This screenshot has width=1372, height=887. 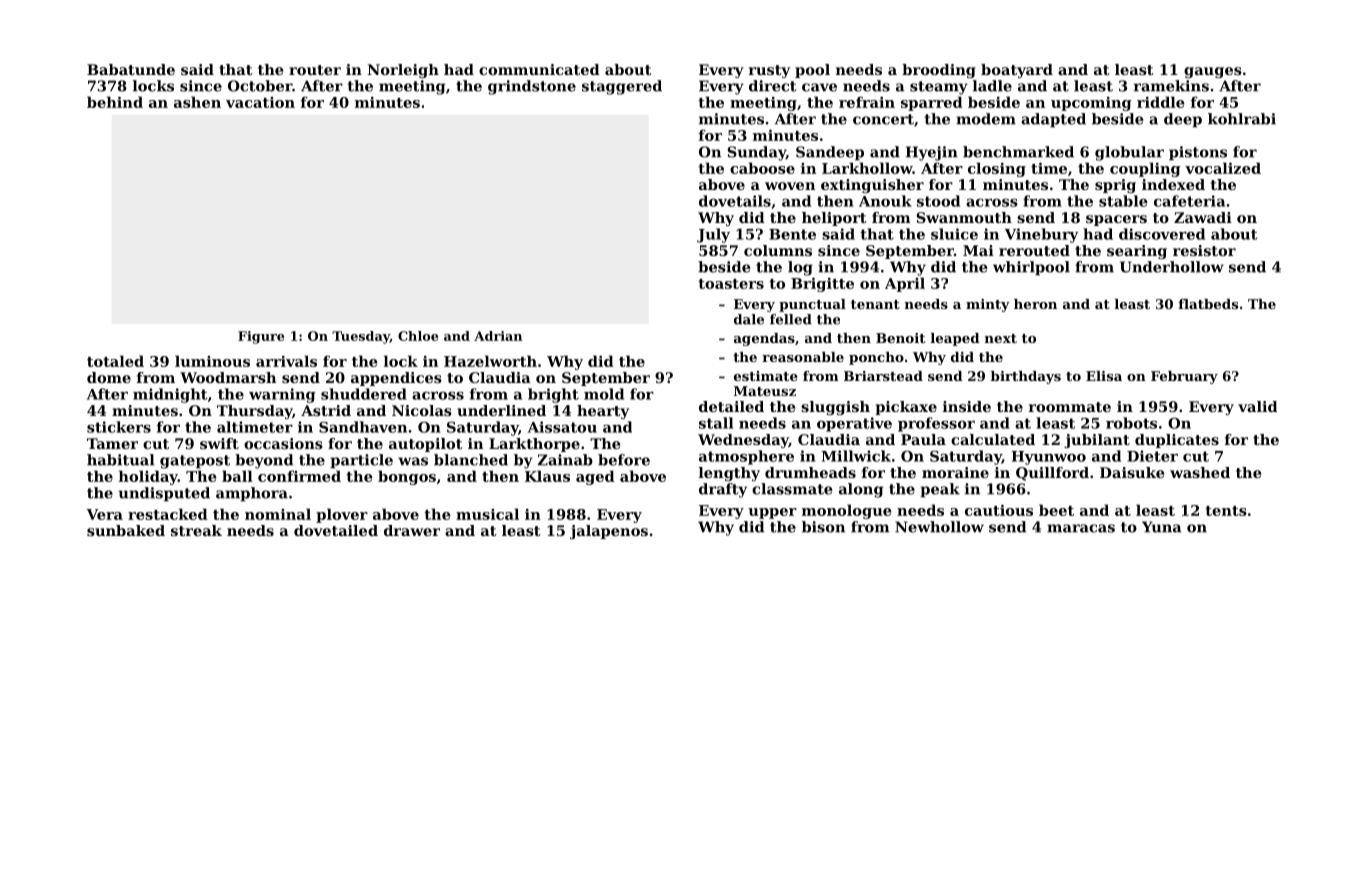 I want to click on gauges, so click(x=1213, y=72).
